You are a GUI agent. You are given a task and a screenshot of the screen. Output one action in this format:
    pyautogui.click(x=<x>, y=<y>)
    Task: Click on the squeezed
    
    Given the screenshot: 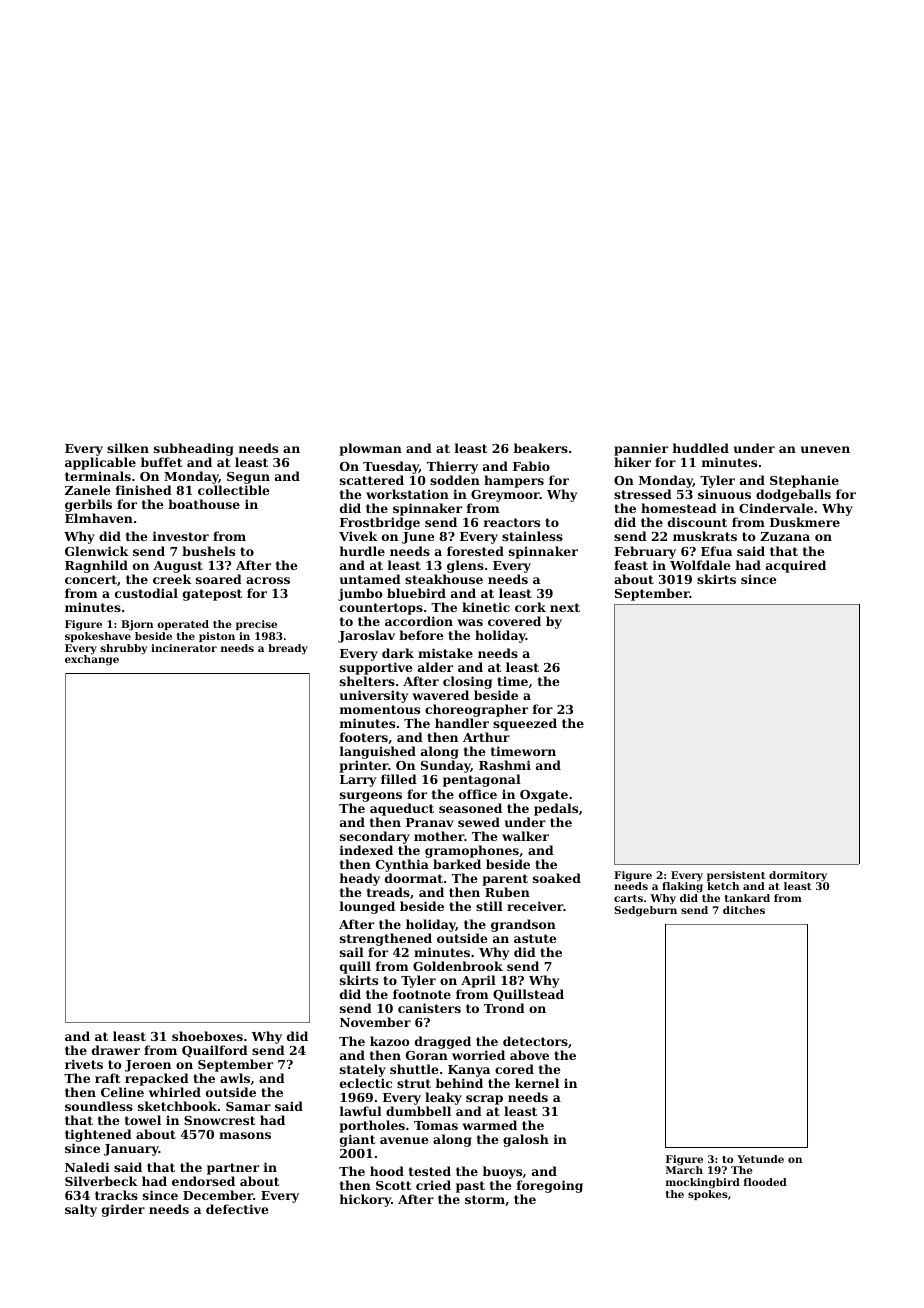 What is the action you would take?
    pyautogui.click(x=525, y=724)
